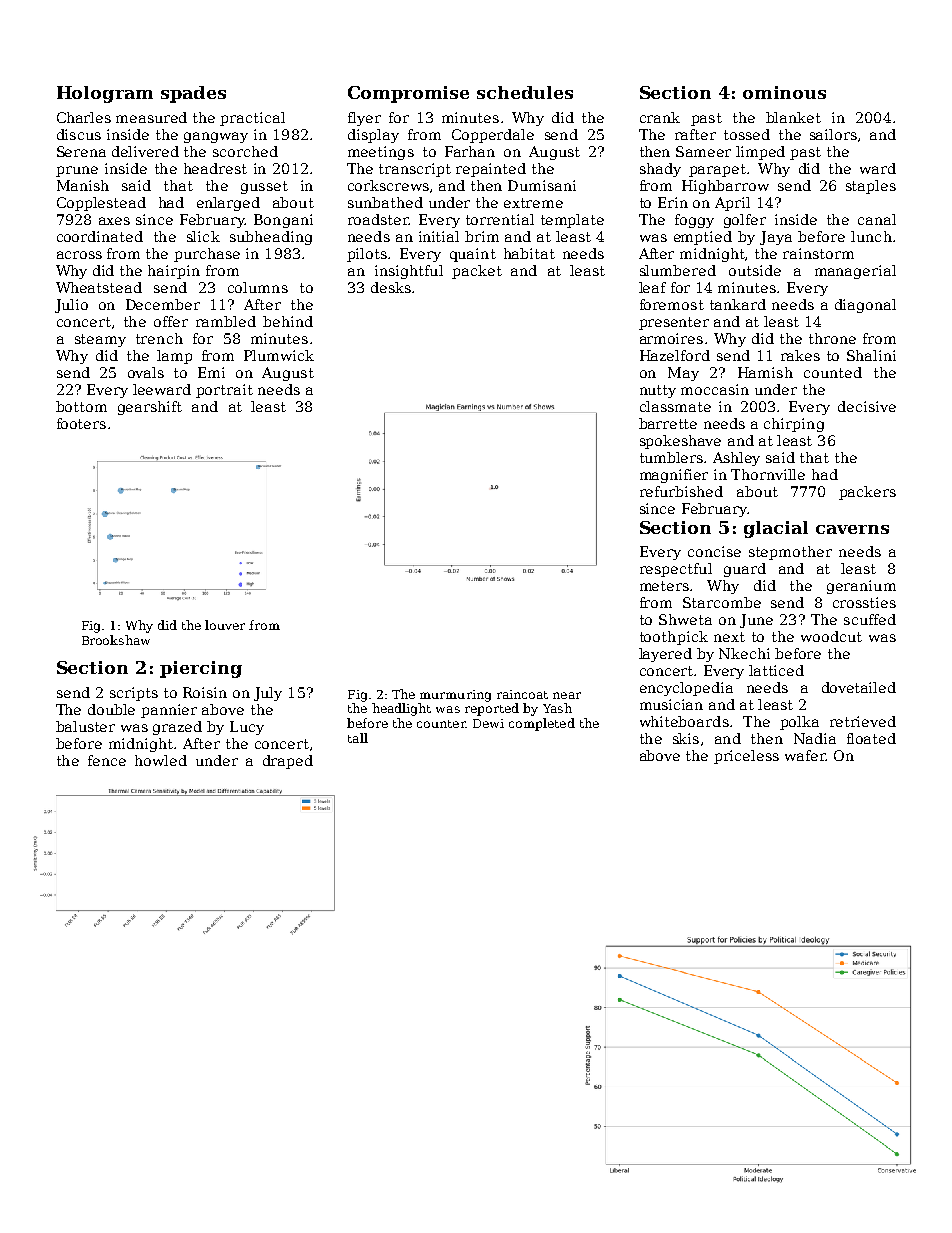 Image resolution: width=952 pixels, height=1233 pixels. Describe the element at coordinates (852, 529) in the document. I see `caverns` at that location.
